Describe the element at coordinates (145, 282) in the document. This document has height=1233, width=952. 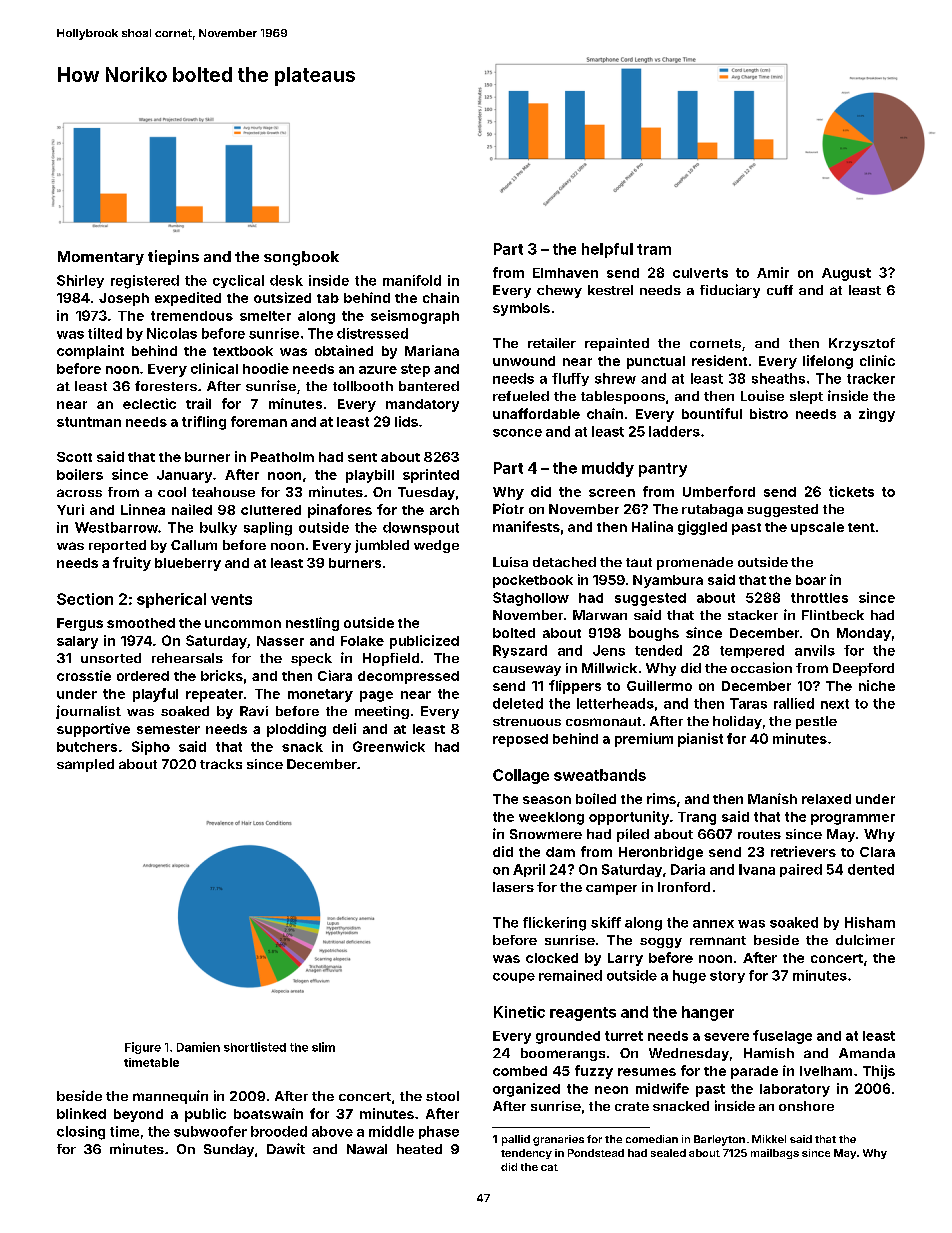
I see `registered` at that location.
